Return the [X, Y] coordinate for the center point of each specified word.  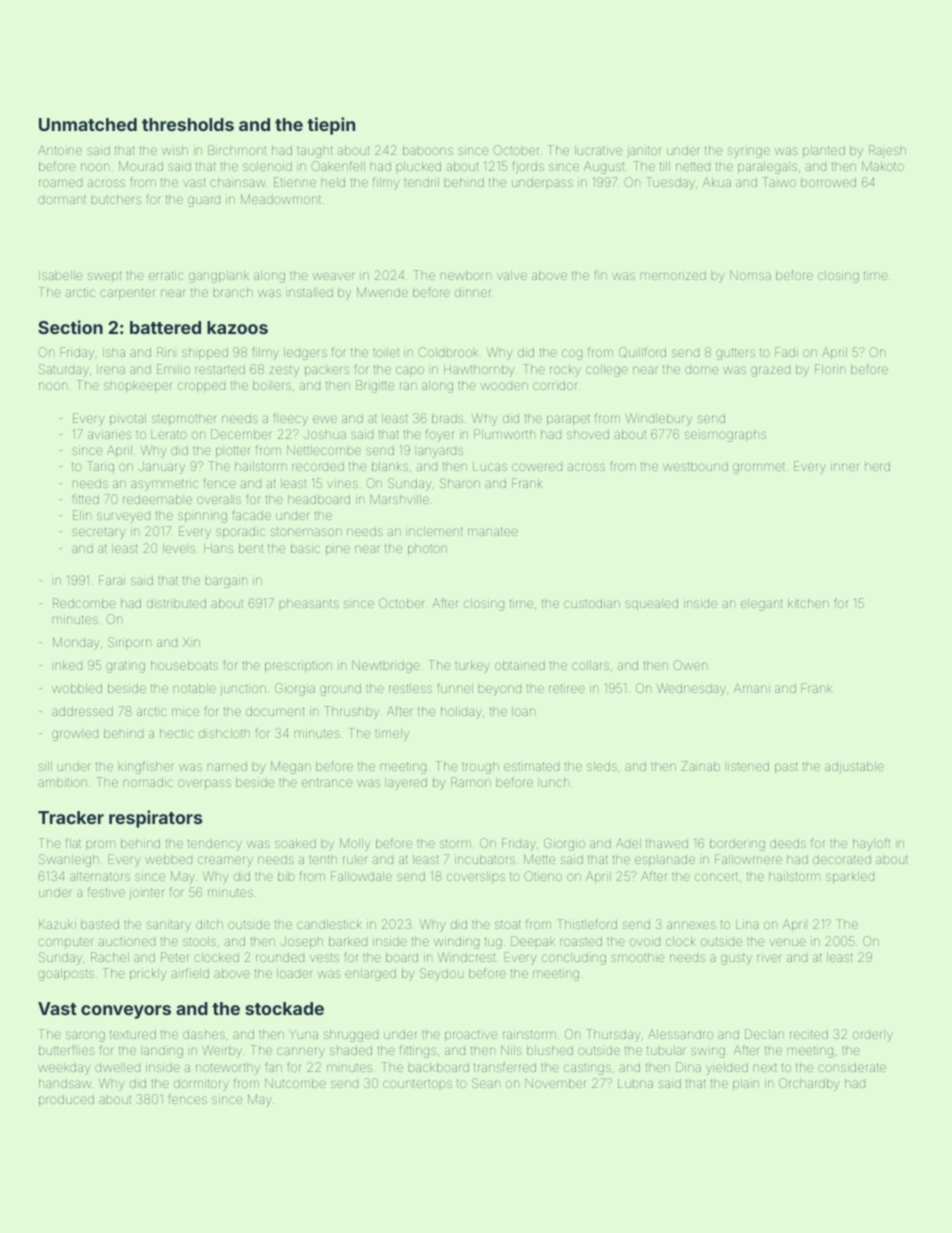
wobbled [77, 688]
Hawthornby [479, 371]
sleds [602, 766]
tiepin [331, 126]
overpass [204, 784]
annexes [691, 925]
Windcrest [466, 957]
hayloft [871, 844]
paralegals [767, 168]
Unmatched [88, 124]
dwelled [117, 1067]
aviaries [109, 434]
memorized [673, 275]
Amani [752, 688]
